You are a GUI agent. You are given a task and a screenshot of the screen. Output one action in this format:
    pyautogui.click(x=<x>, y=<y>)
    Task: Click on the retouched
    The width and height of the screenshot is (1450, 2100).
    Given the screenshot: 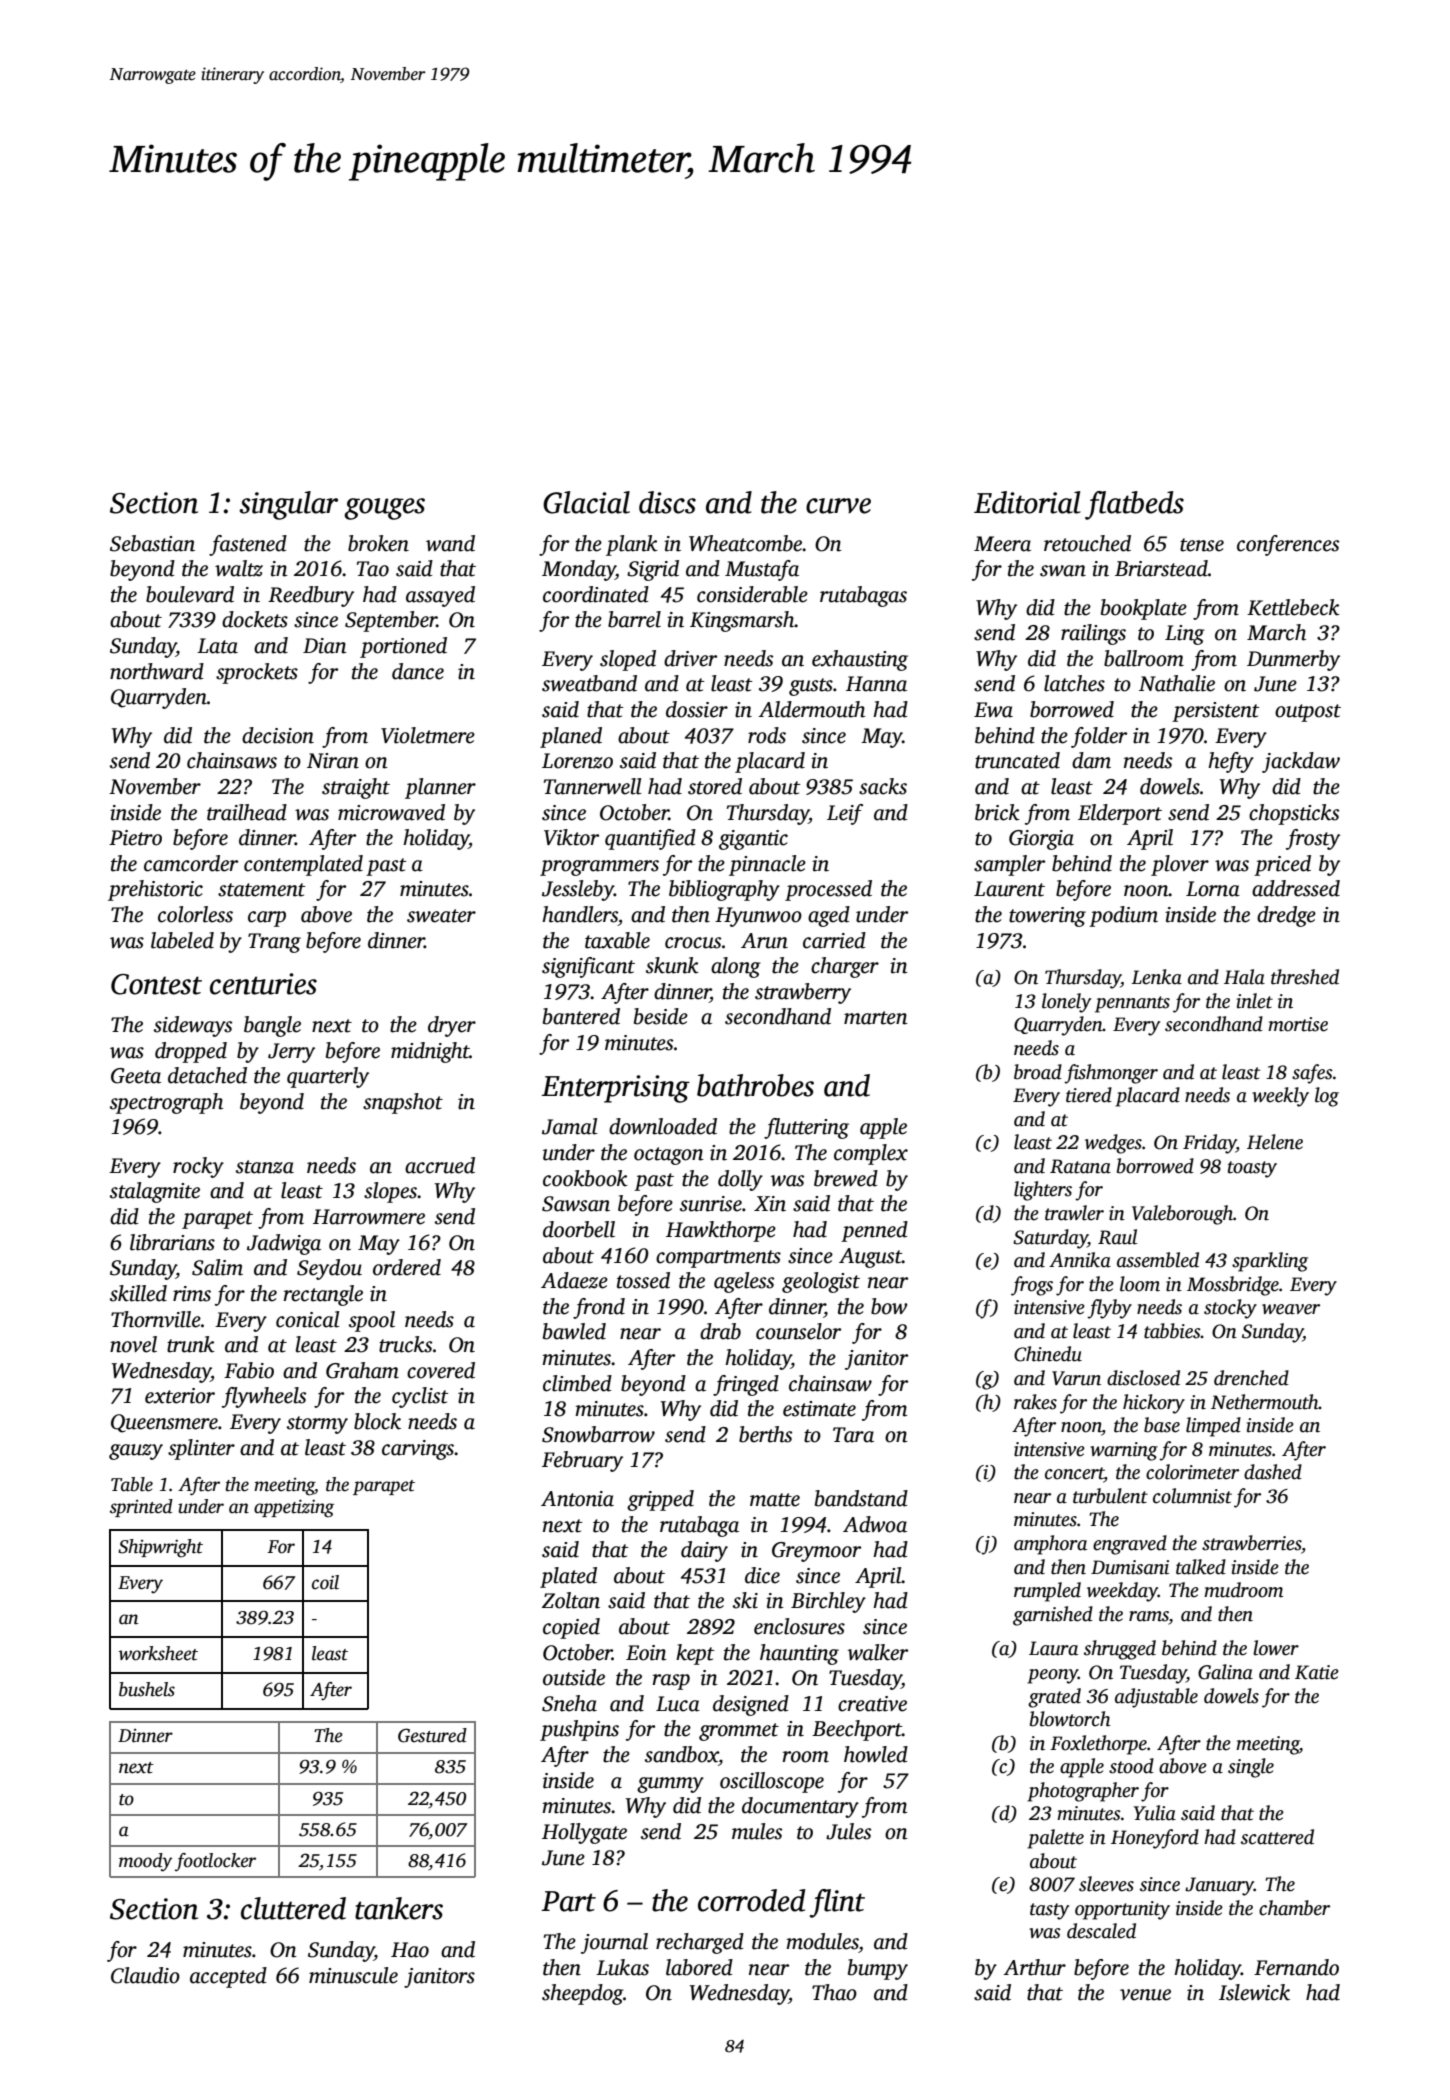 What is the action you would take?
    pyautogui.click(x=1087, y=543)
